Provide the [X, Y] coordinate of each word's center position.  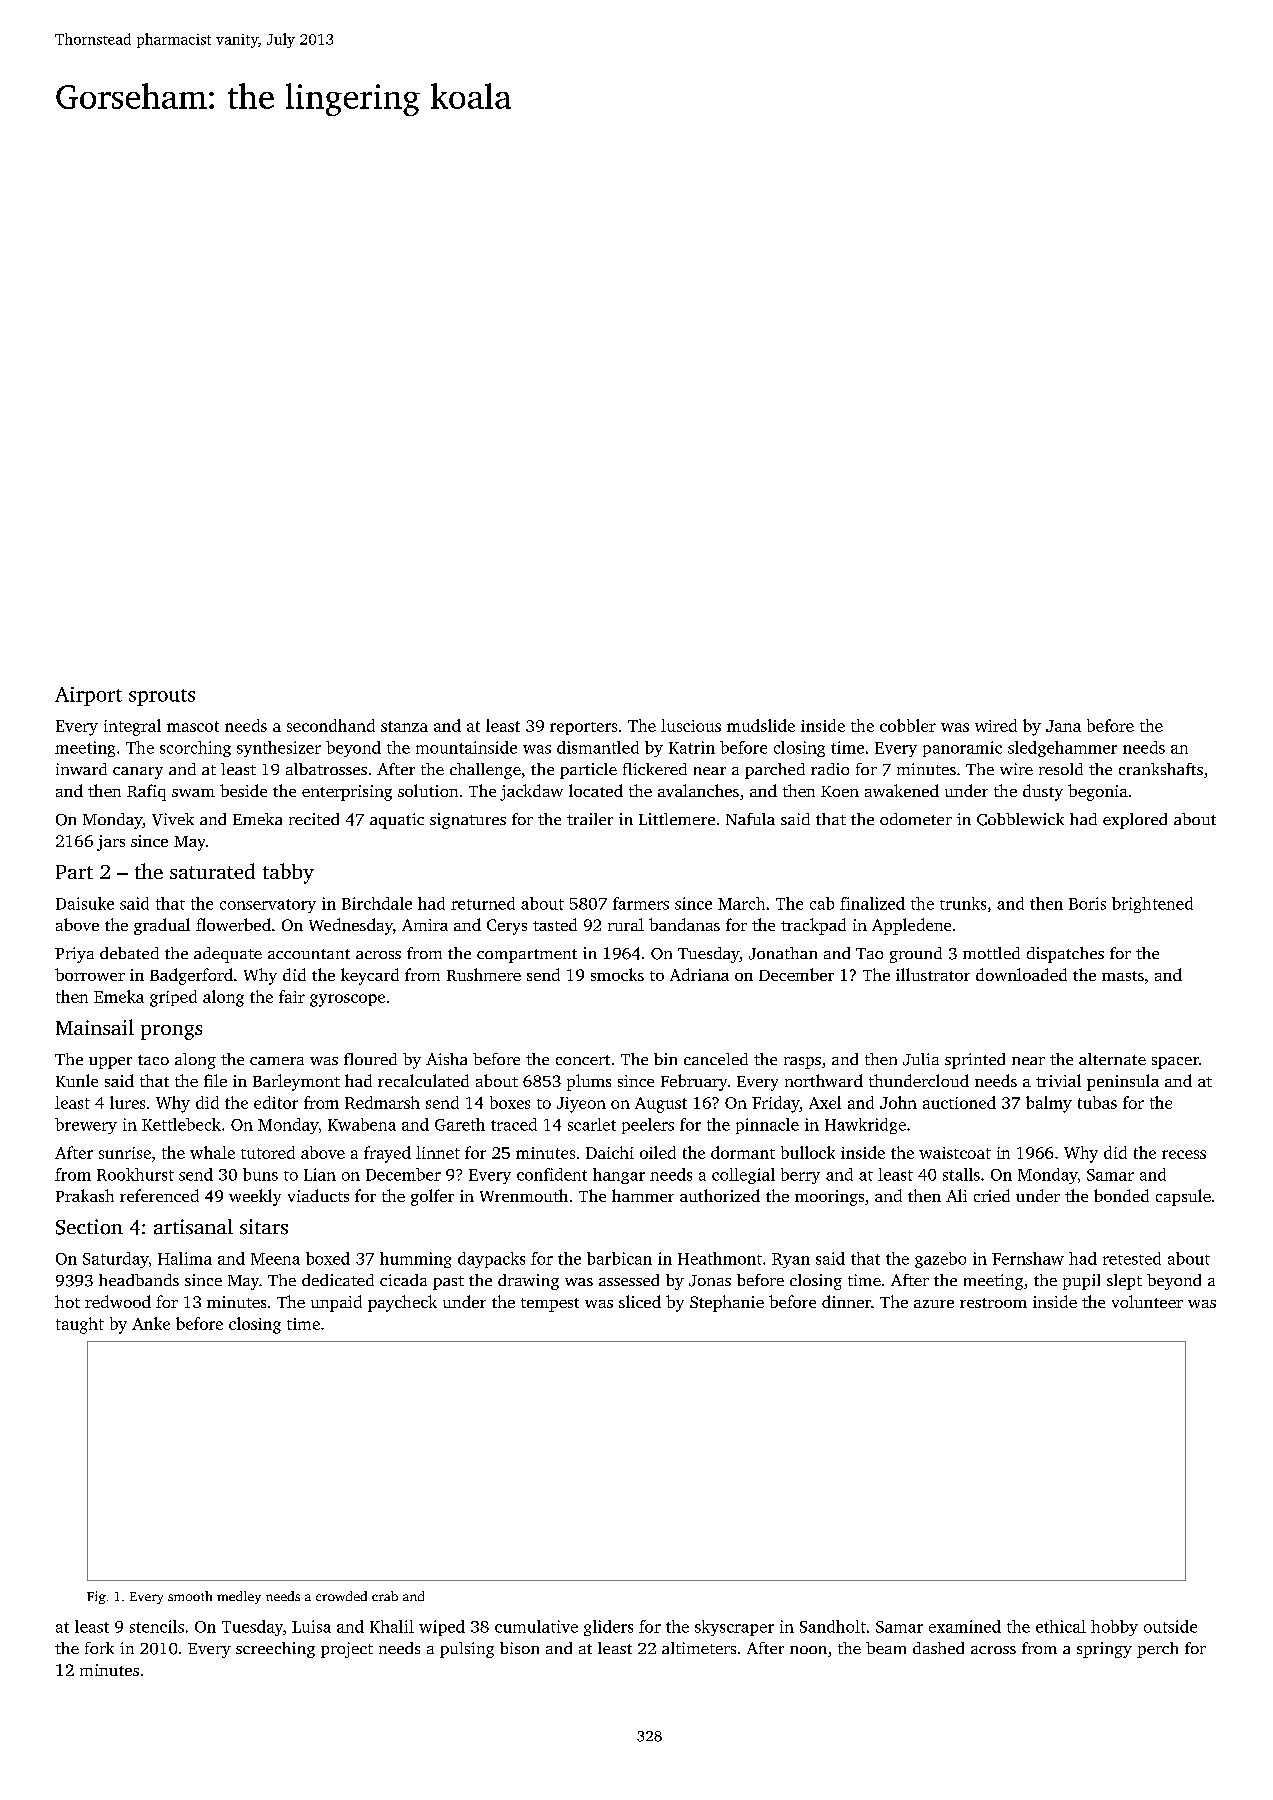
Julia [921, 1059]
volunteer [1147, 1301]
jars [111, 843]
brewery [86, 1126]
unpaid [336, 1303]
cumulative [536, 1626]
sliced [640, 1301]
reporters [583, 728]
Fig [96, 1597]
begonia [1098, 792]
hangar [619, 1176]
